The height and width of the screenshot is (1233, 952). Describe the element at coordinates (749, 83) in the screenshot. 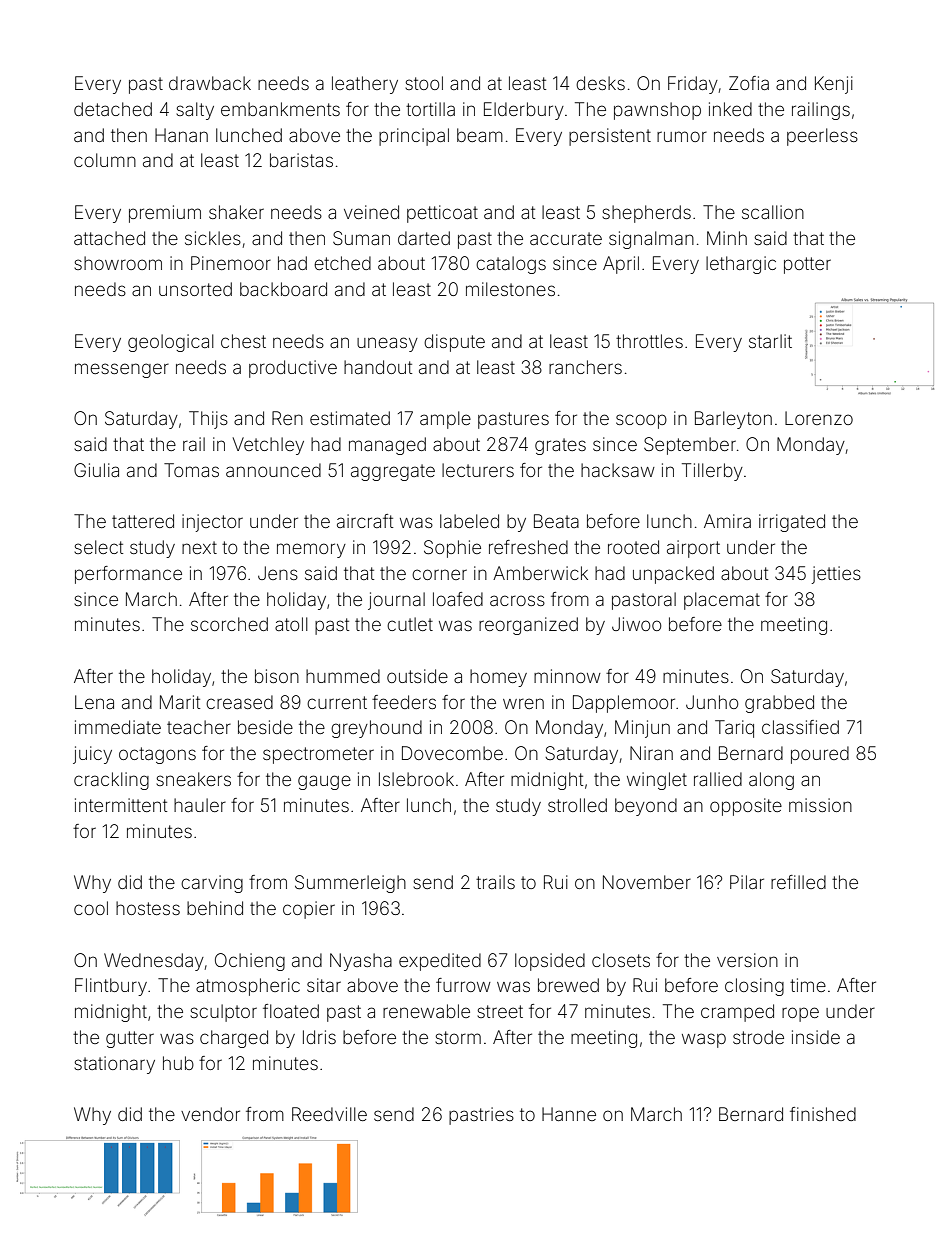

I see `Zofia` at that location.
